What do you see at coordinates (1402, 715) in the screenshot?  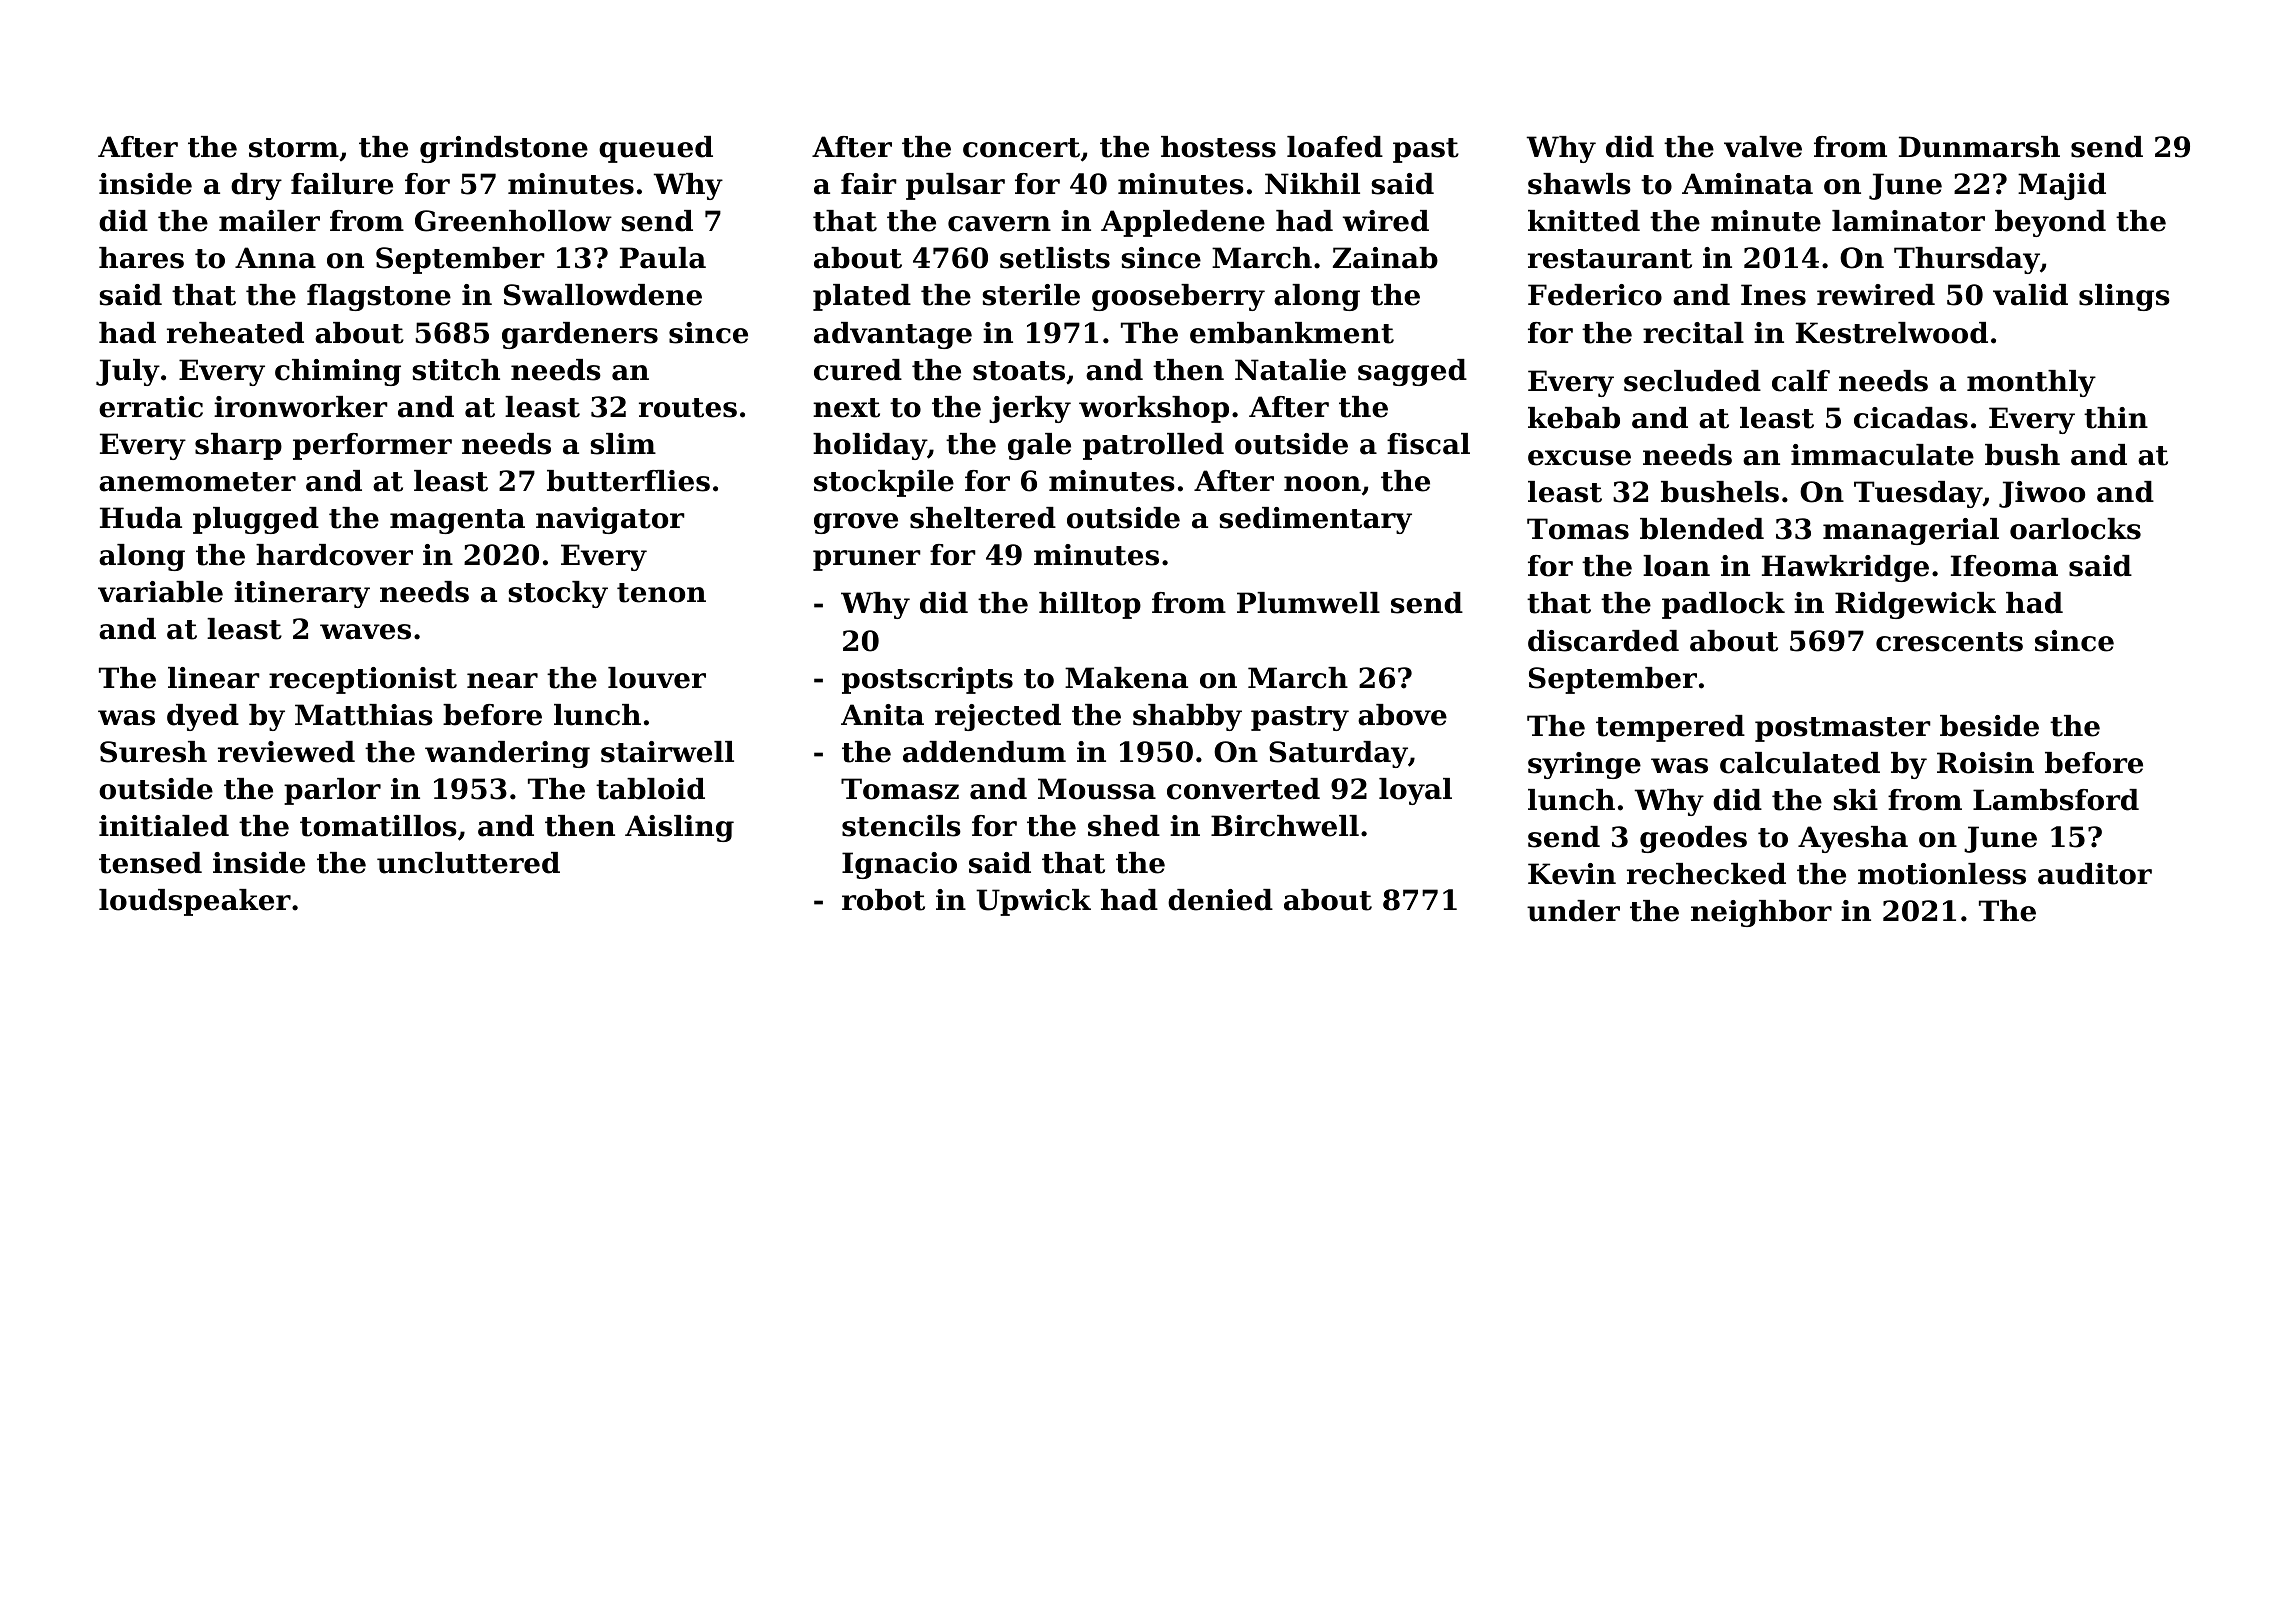 I see `above` at bounding box center [1402, 715].
